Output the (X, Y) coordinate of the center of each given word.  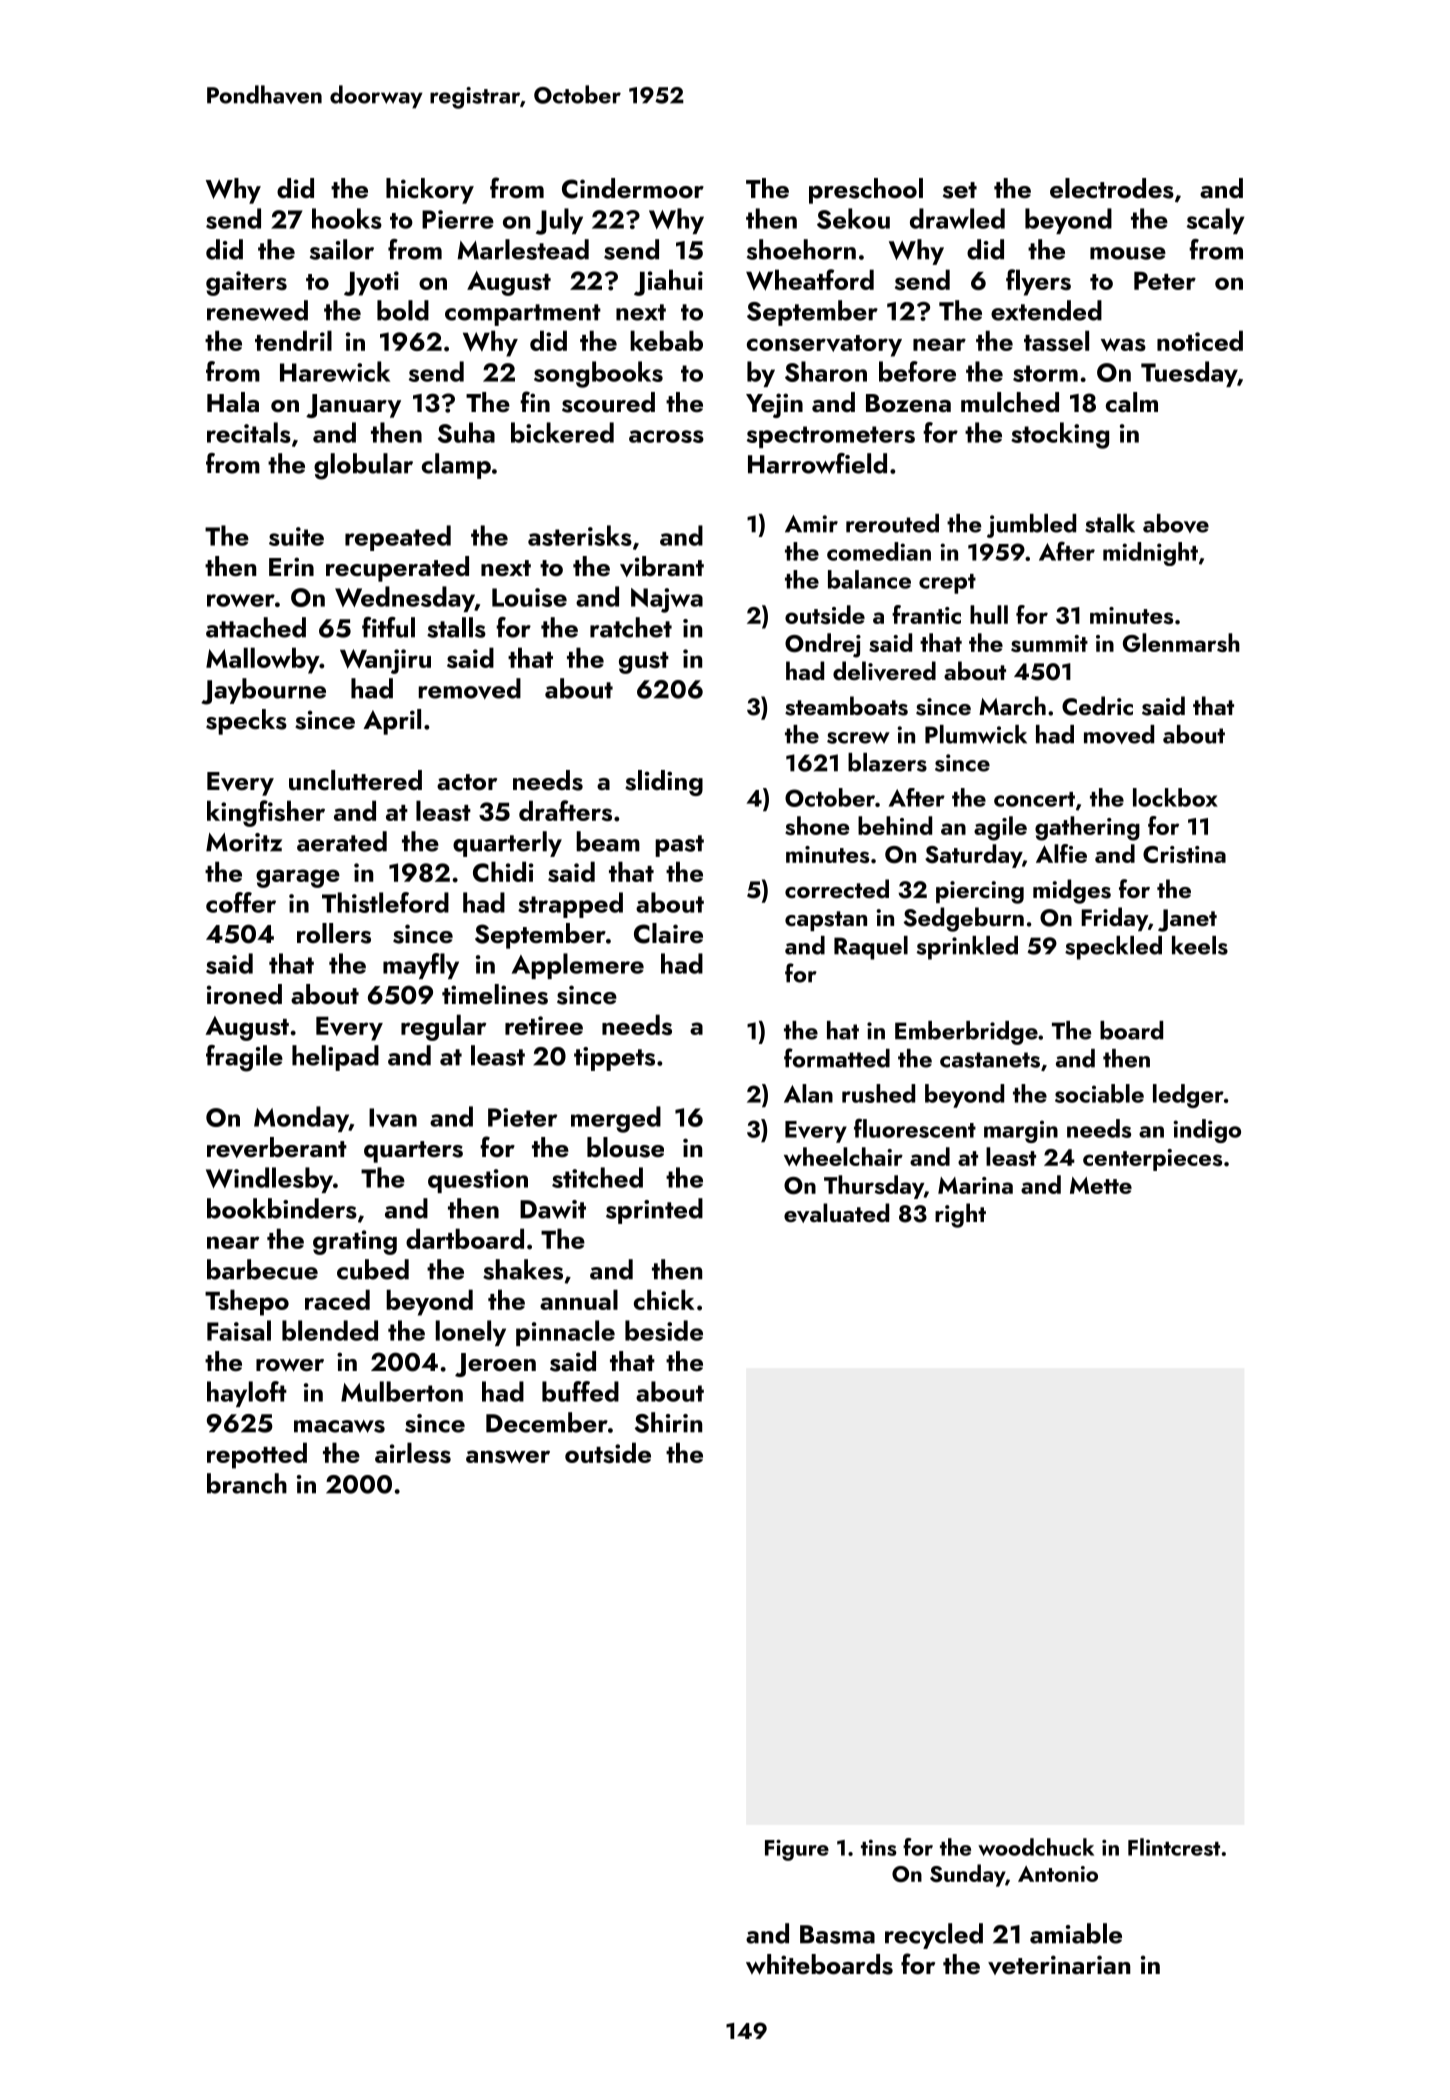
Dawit (553, 1209)
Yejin (774, 405)
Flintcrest (1174, 1847)
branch (247, 1483)
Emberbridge (966, 1033)
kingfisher (266, 813)
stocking (1060, 435)
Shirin (668, 1422)
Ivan (393, 1118)
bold (403, 310)
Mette (1101, 1185)
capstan (826, 921)
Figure (797, 1850)
